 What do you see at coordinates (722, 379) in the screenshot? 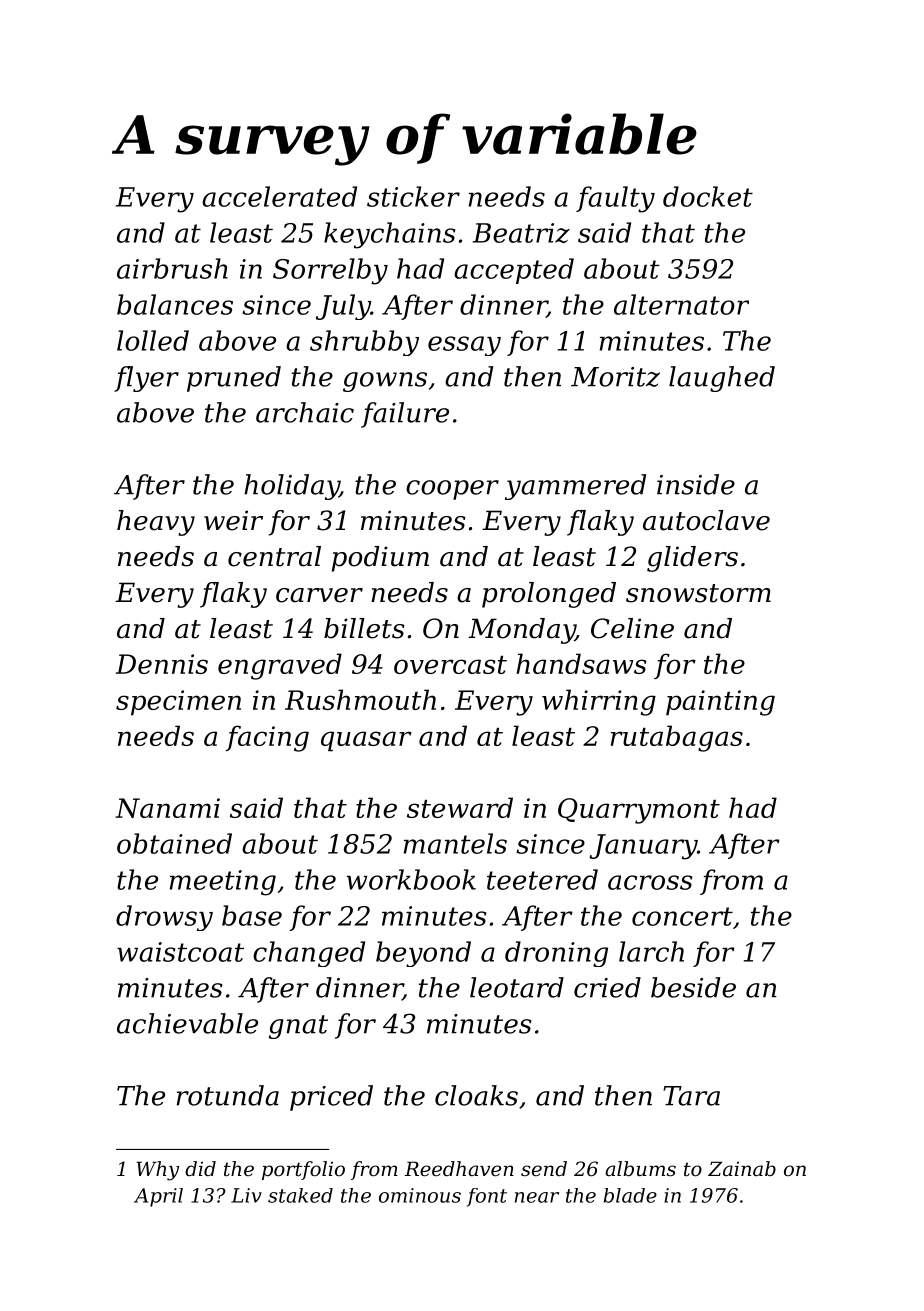
I see `laughed` at bounding box center [722, 379].
